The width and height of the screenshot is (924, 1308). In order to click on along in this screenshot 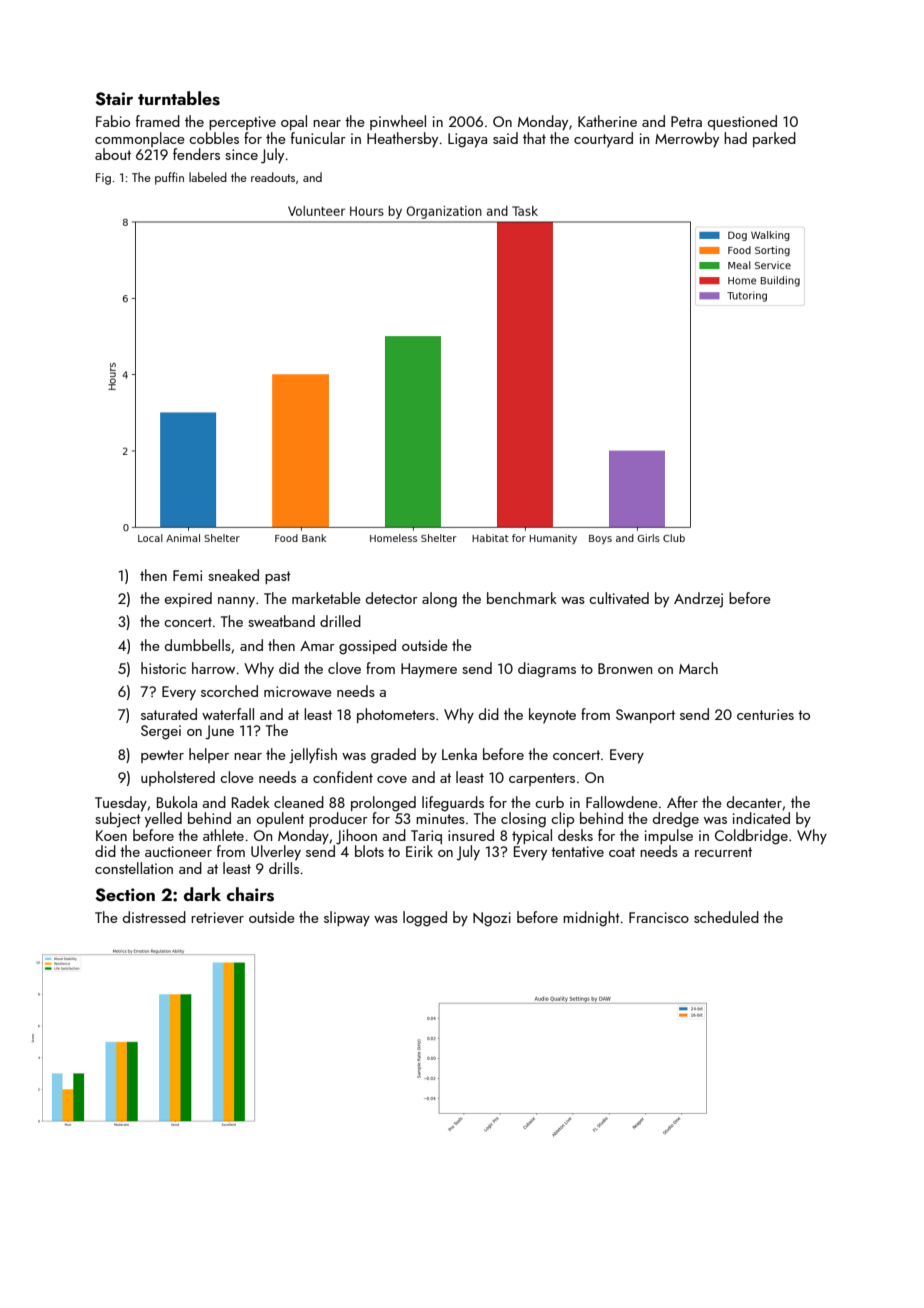, I will do `click(439, 600)`.
